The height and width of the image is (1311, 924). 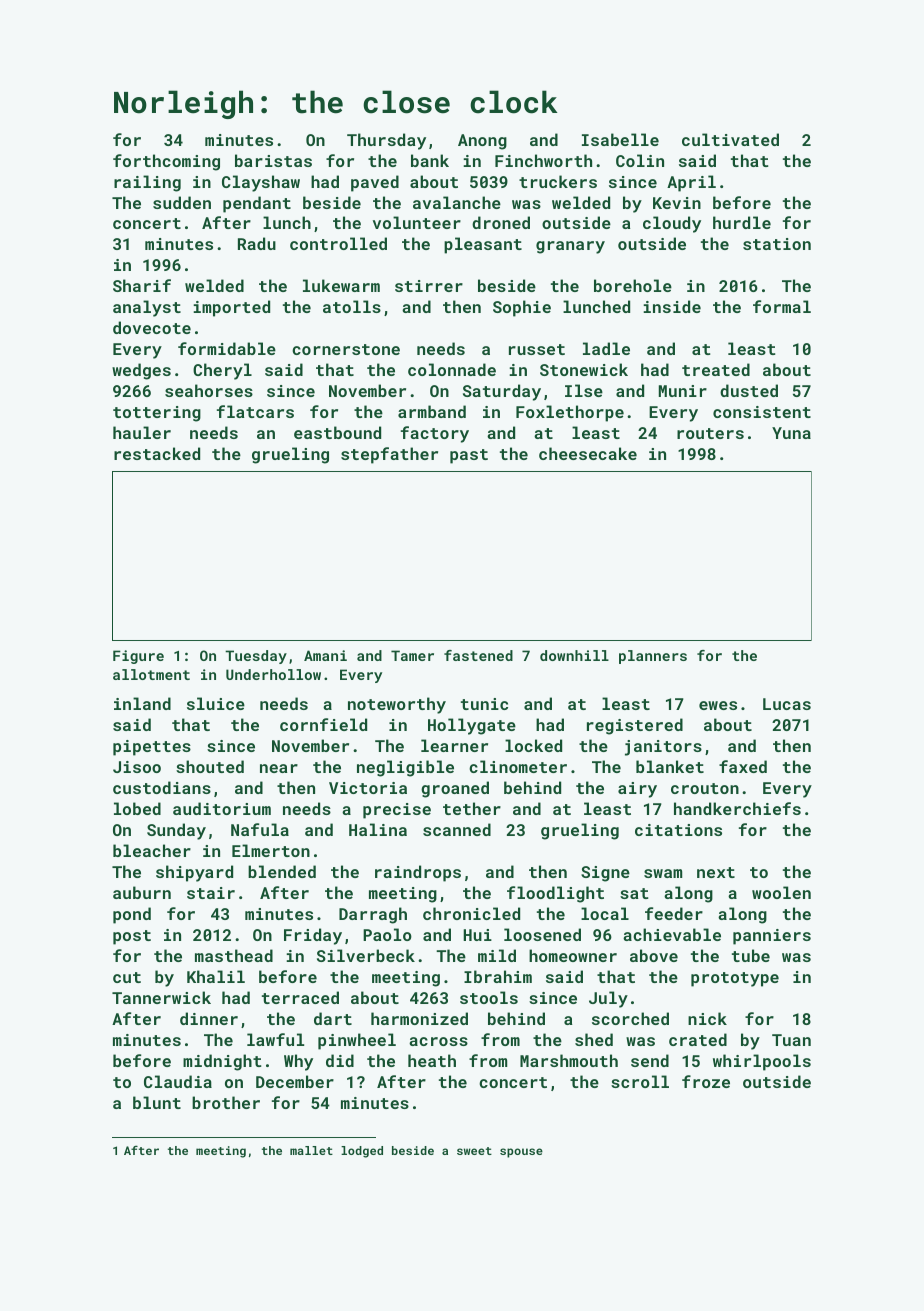 What do you see at coordinates (432, 1060) in the image?
I see `heath` at bounding box center [432, 1060].
